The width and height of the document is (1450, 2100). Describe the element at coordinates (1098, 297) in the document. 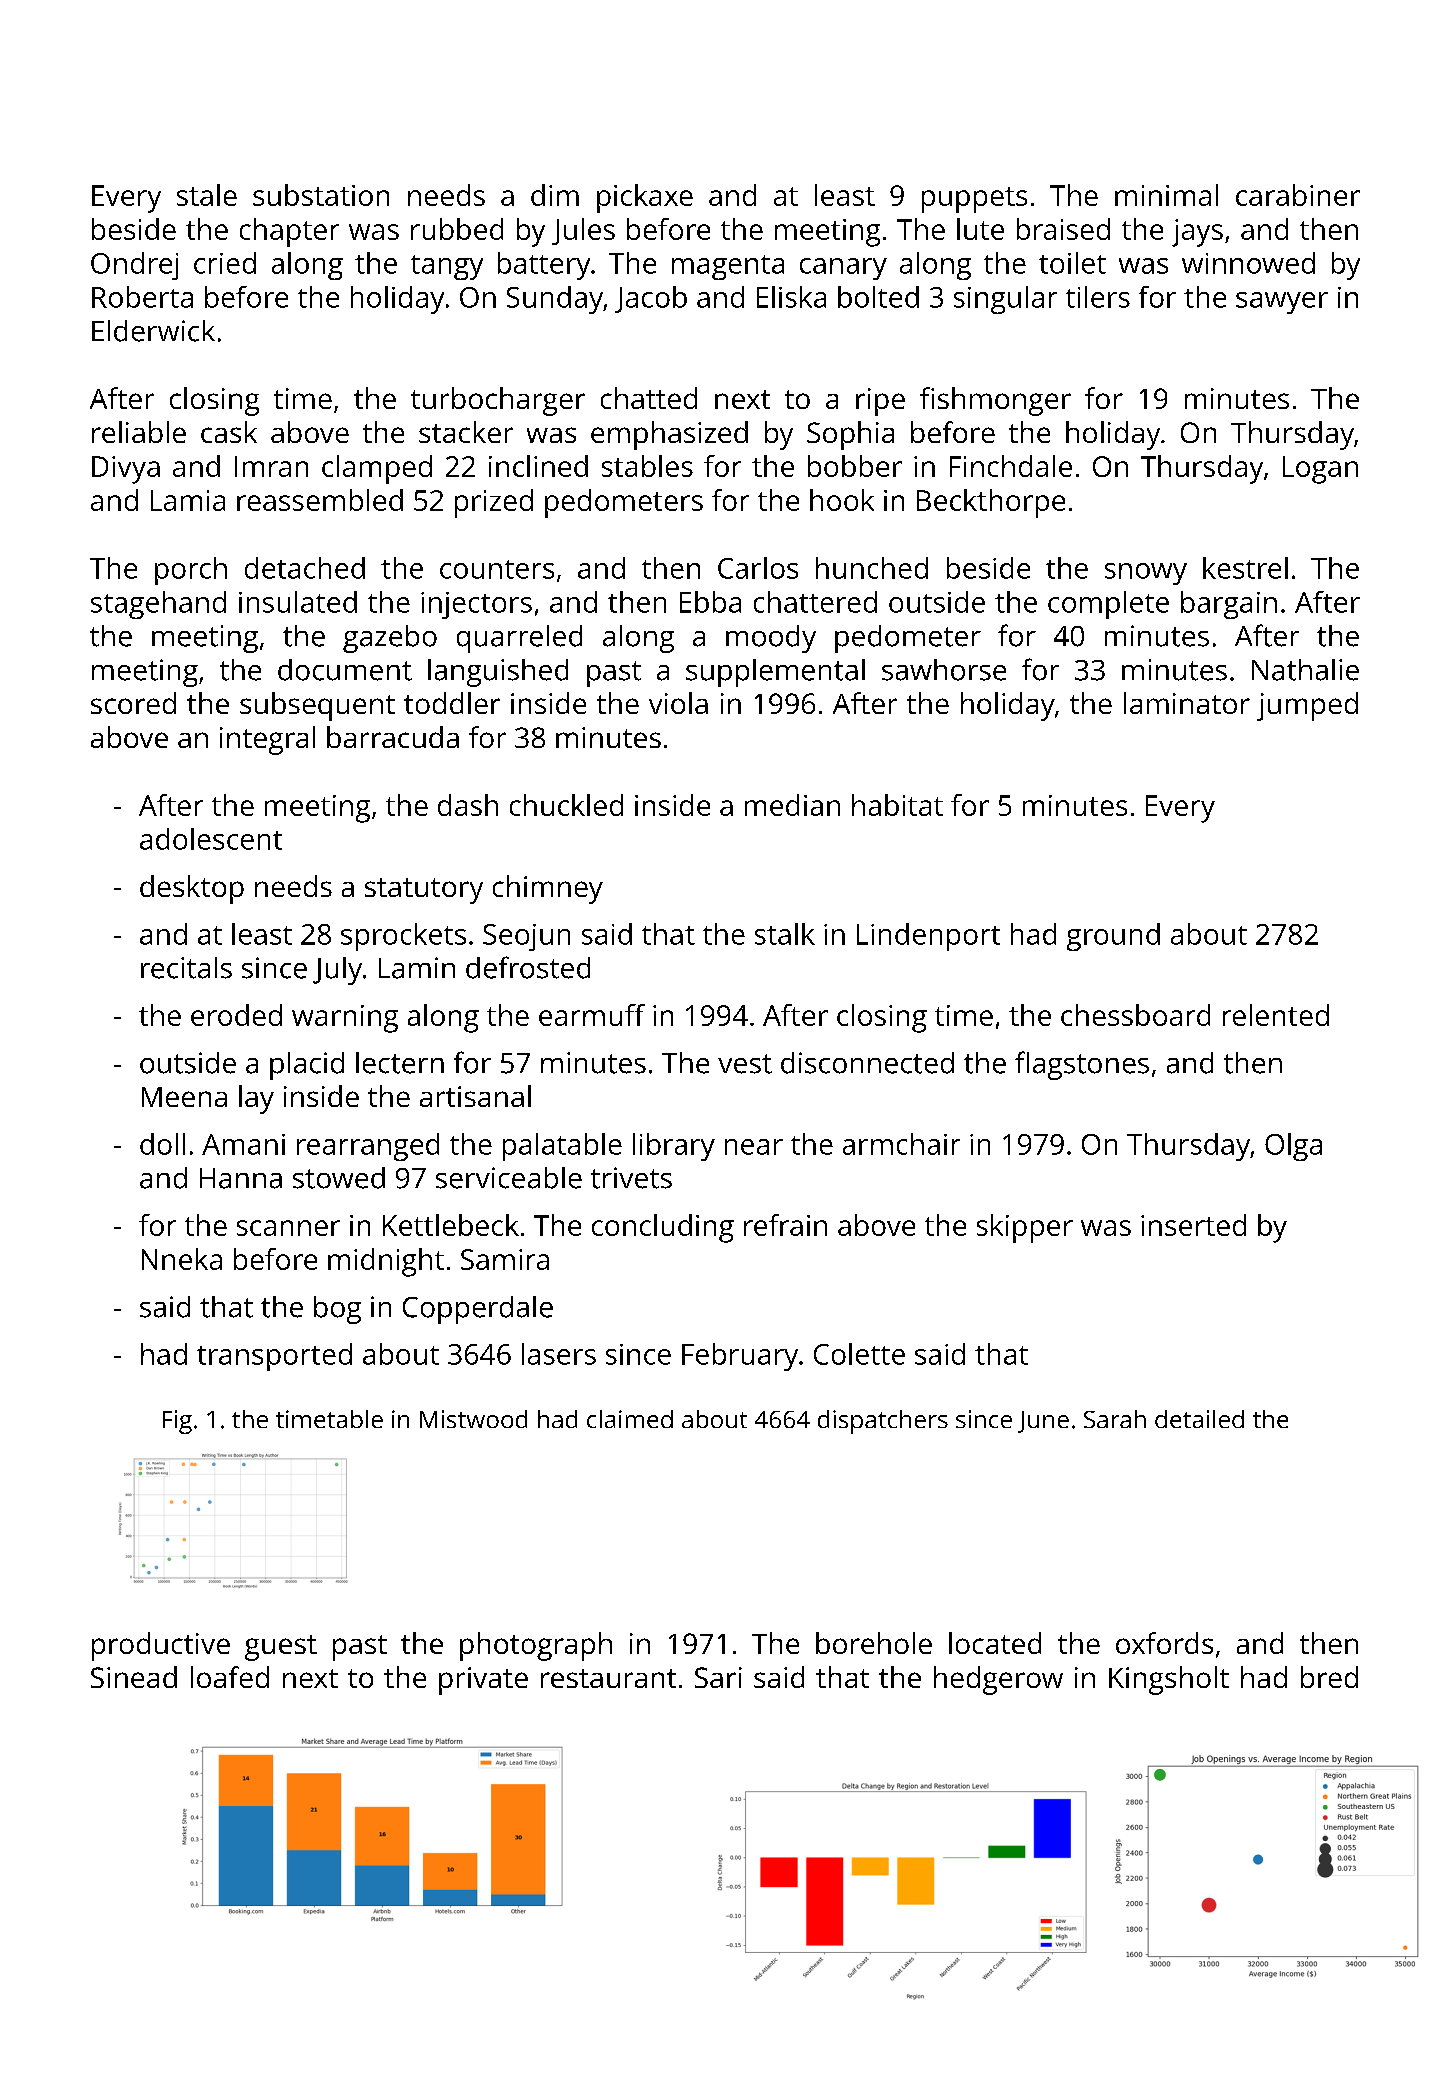

I see `tilers` at that location.
